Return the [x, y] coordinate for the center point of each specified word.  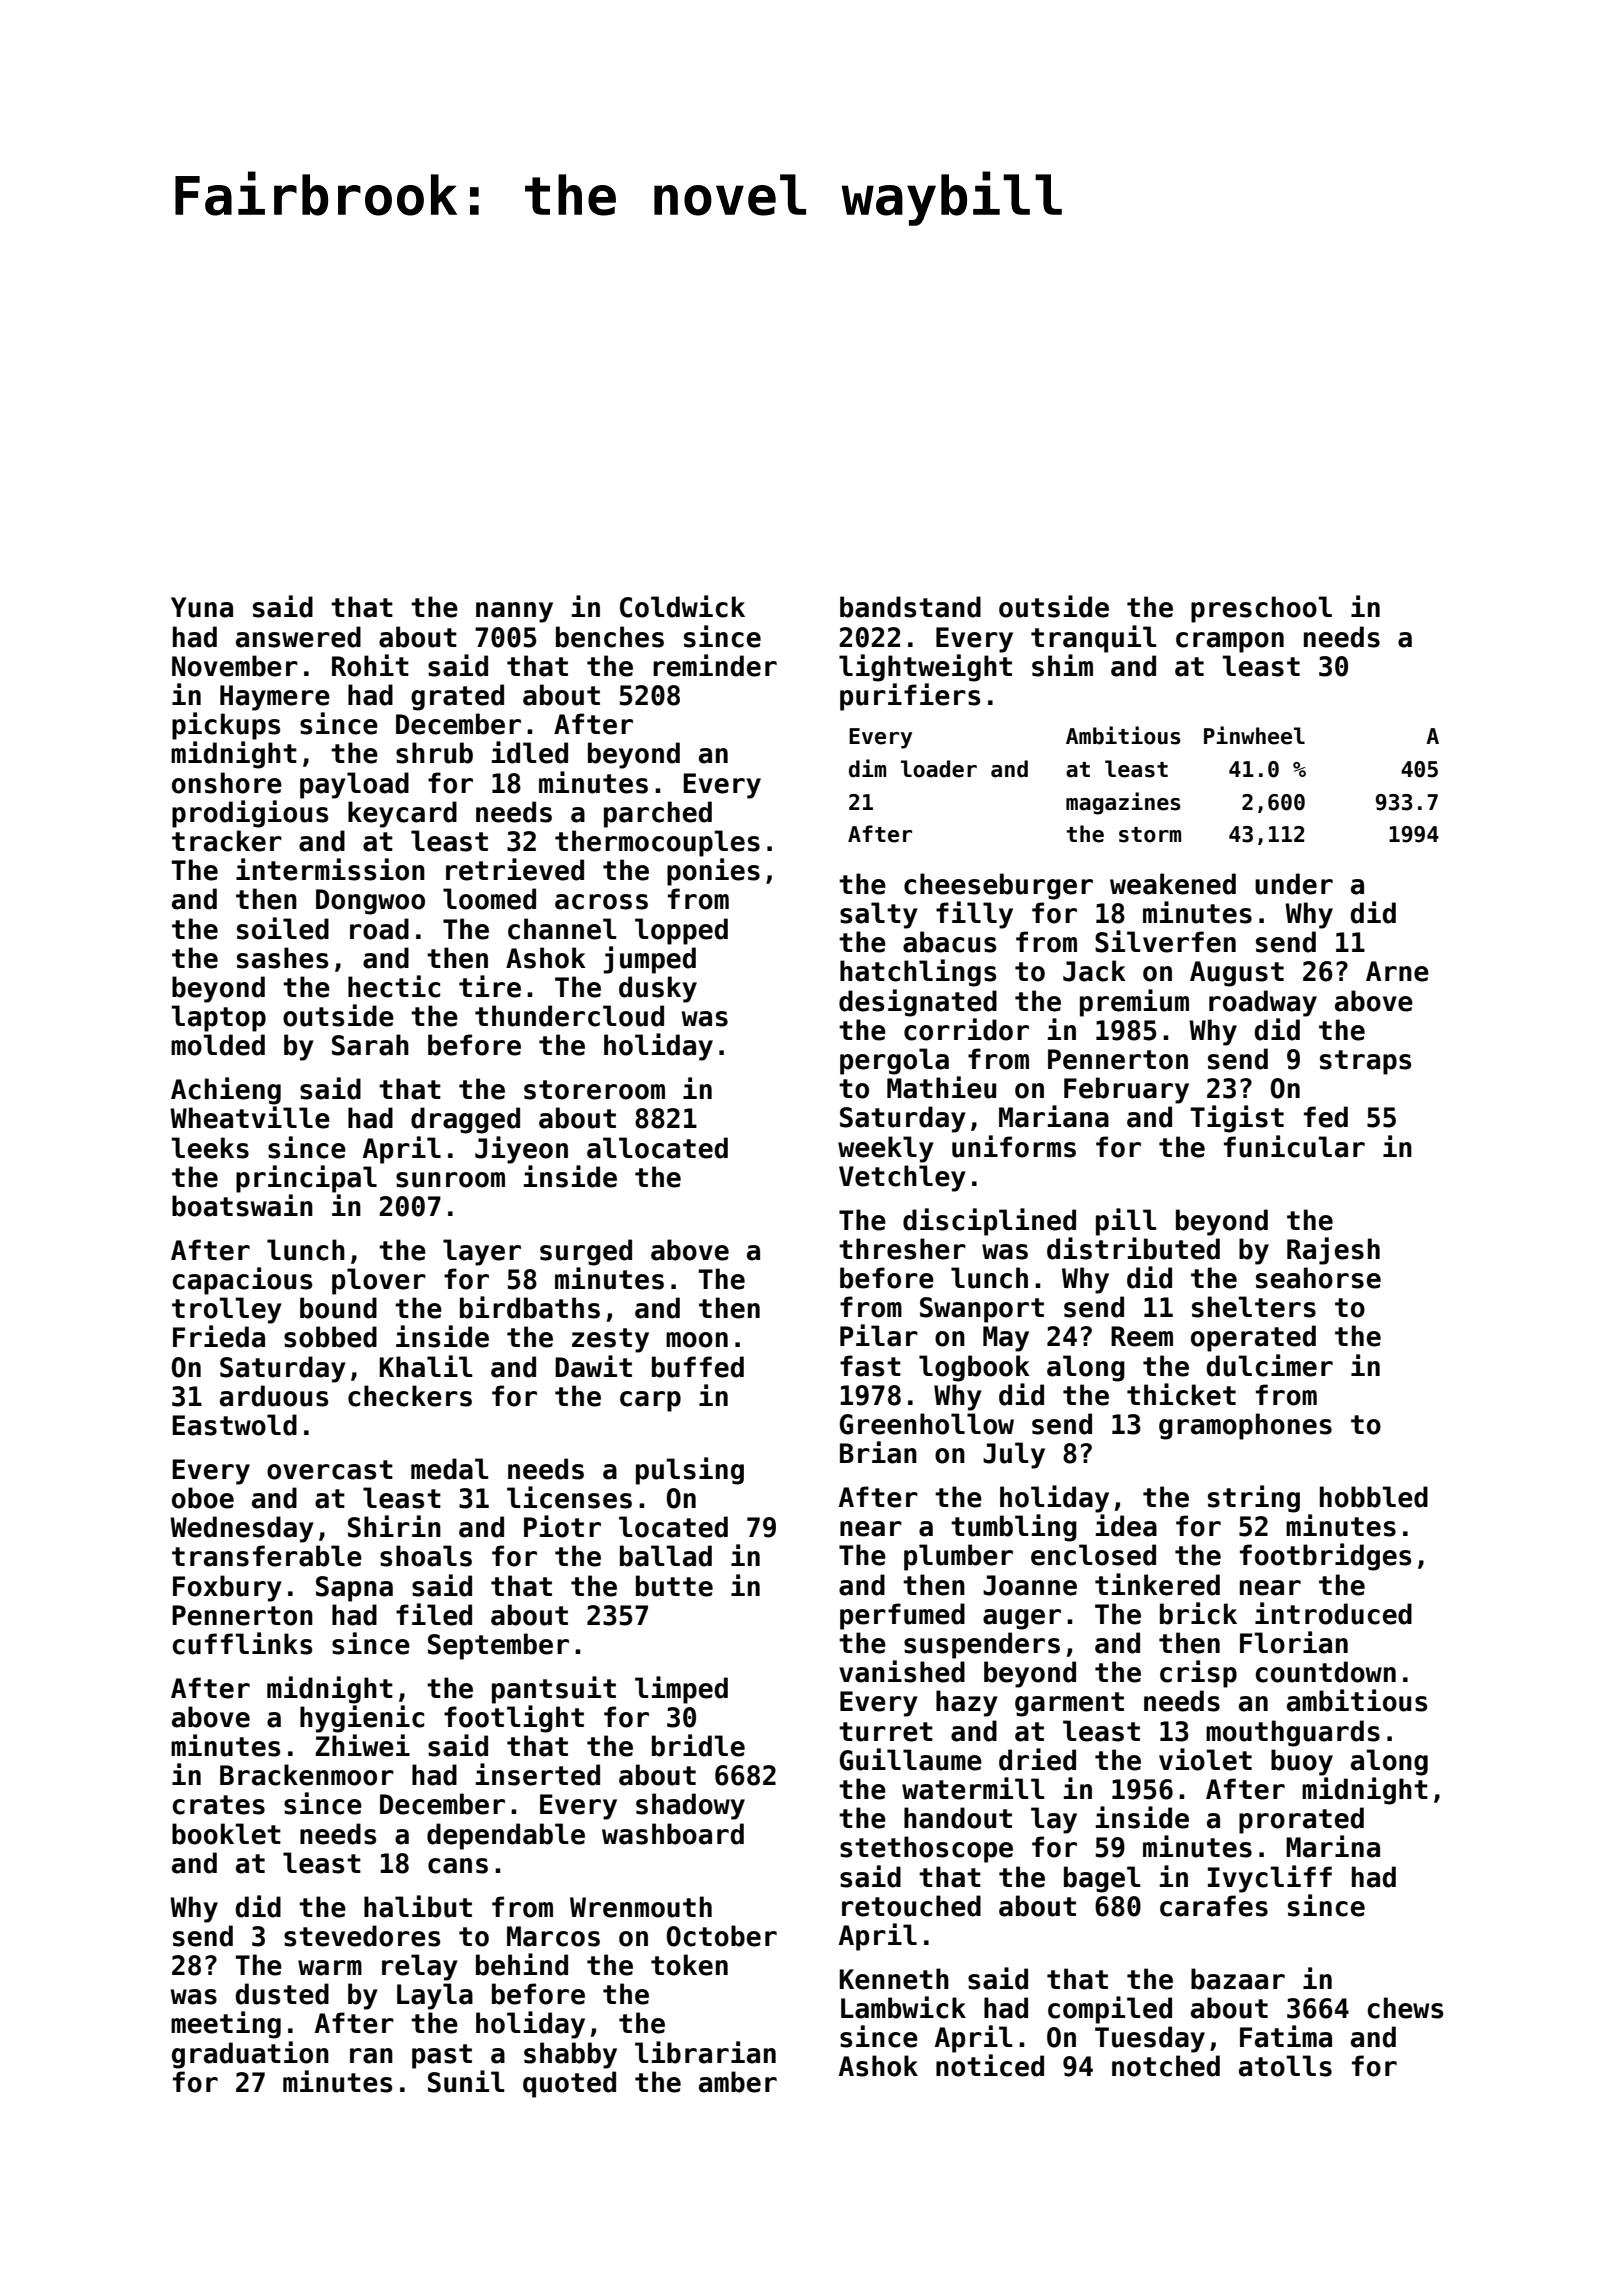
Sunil [466, 2081]
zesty [610, 1340]
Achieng [226, 1091]
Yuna [202, 607]
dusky [658, 989]
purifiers [910, 697]
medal [450, 1469]
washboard [673, 1834]
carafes [1214, 1906]
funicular [1294, 1146]
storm [1150, 835]
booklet [226, 1834]
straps [1365, 1062]
